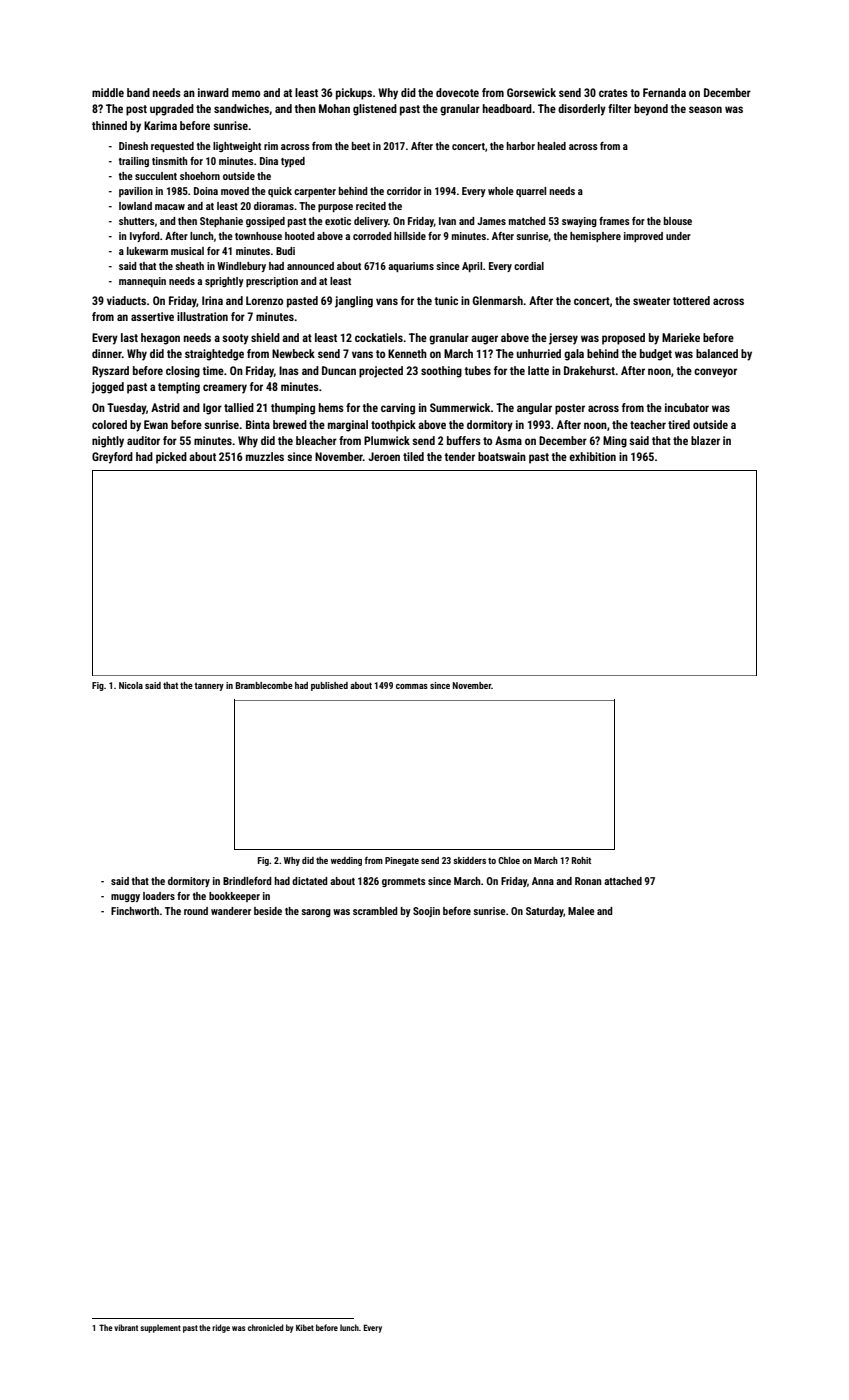  What do you see at coordinates (135, 911) in the screenshot?
I see `Finchworth` at bounding box center [135, 911].
